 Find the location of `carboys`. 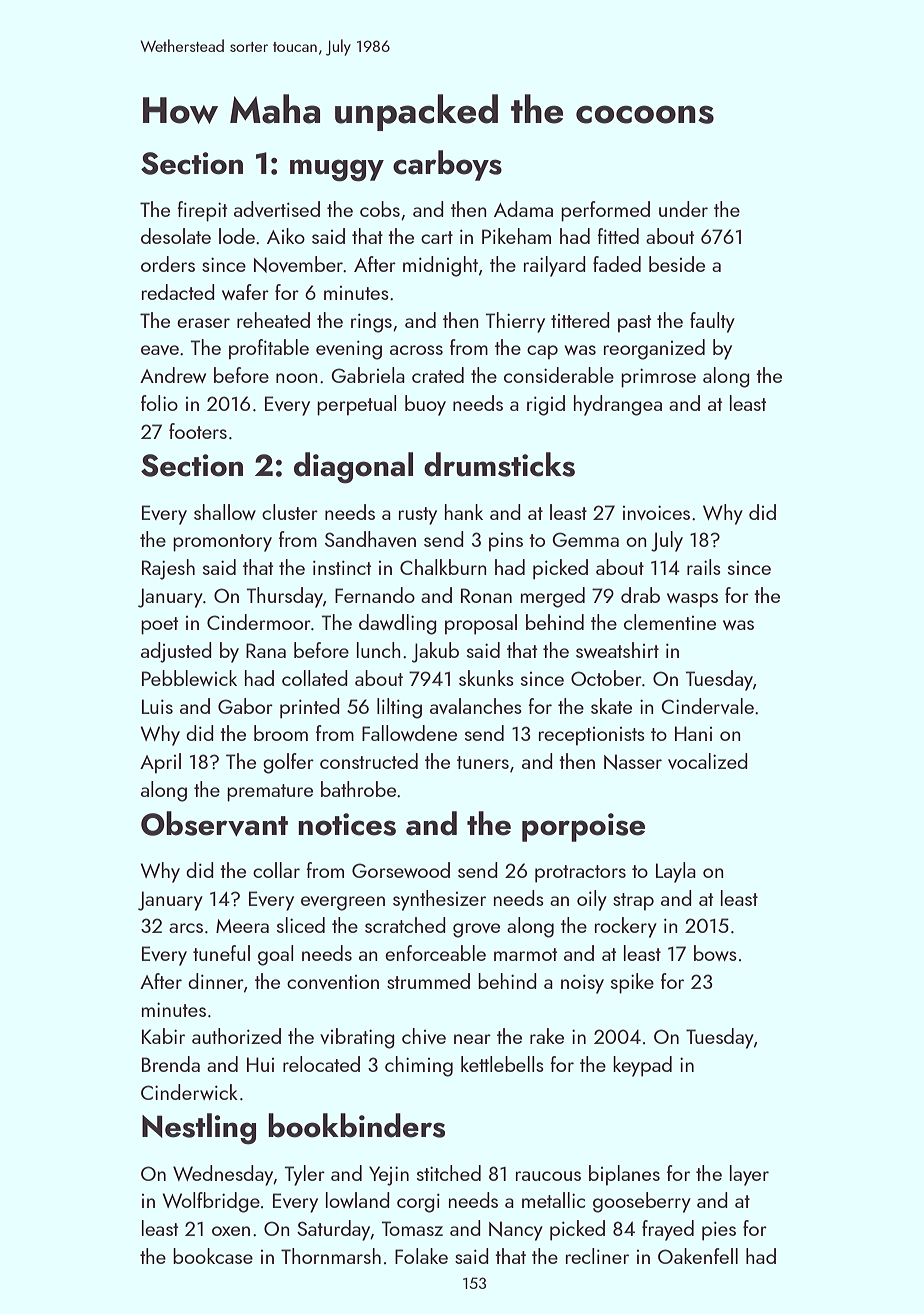

carboys is located at coordinates (447, 165).
